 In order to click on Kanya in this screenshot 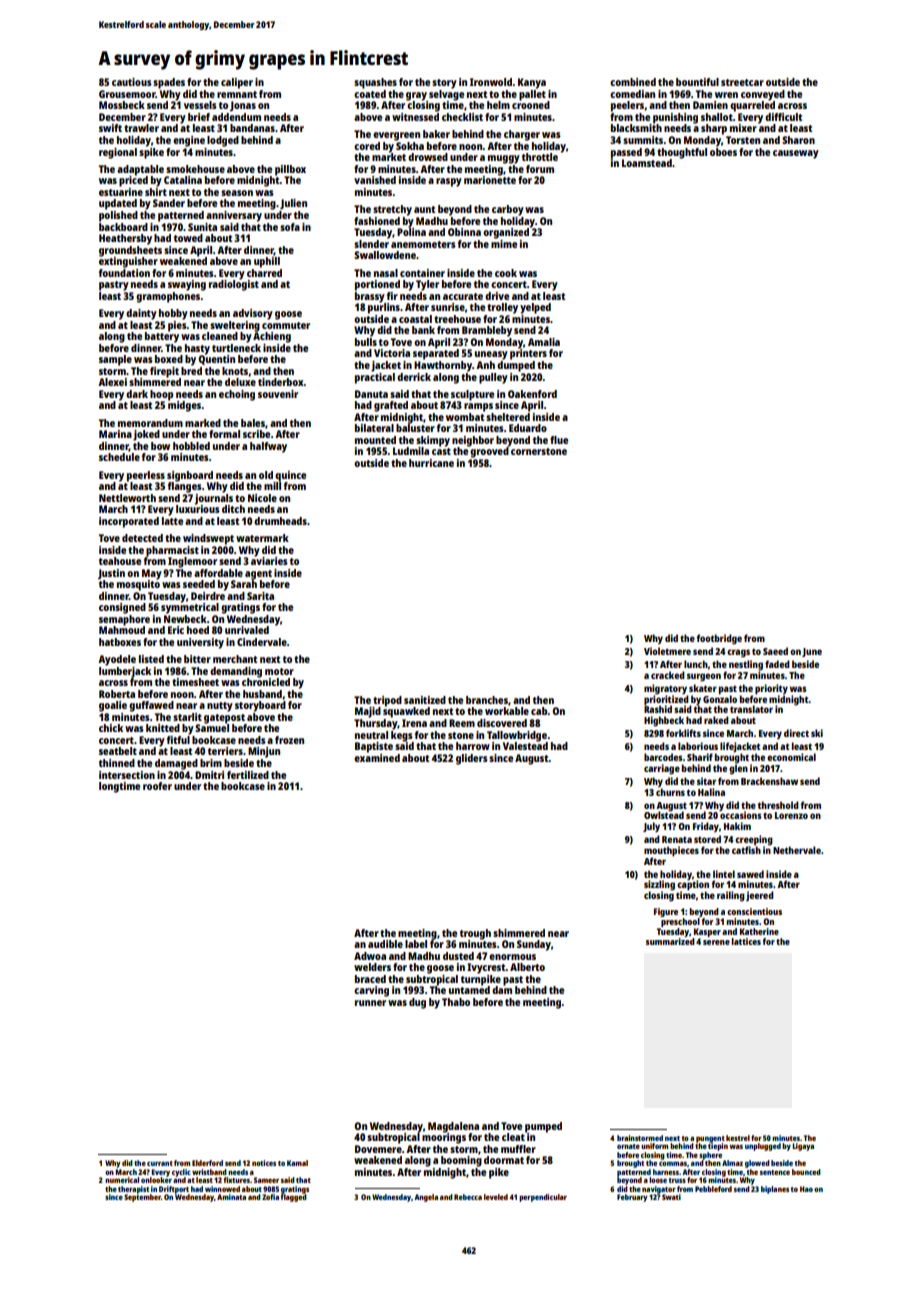, I will do `click(532, 83)`.
